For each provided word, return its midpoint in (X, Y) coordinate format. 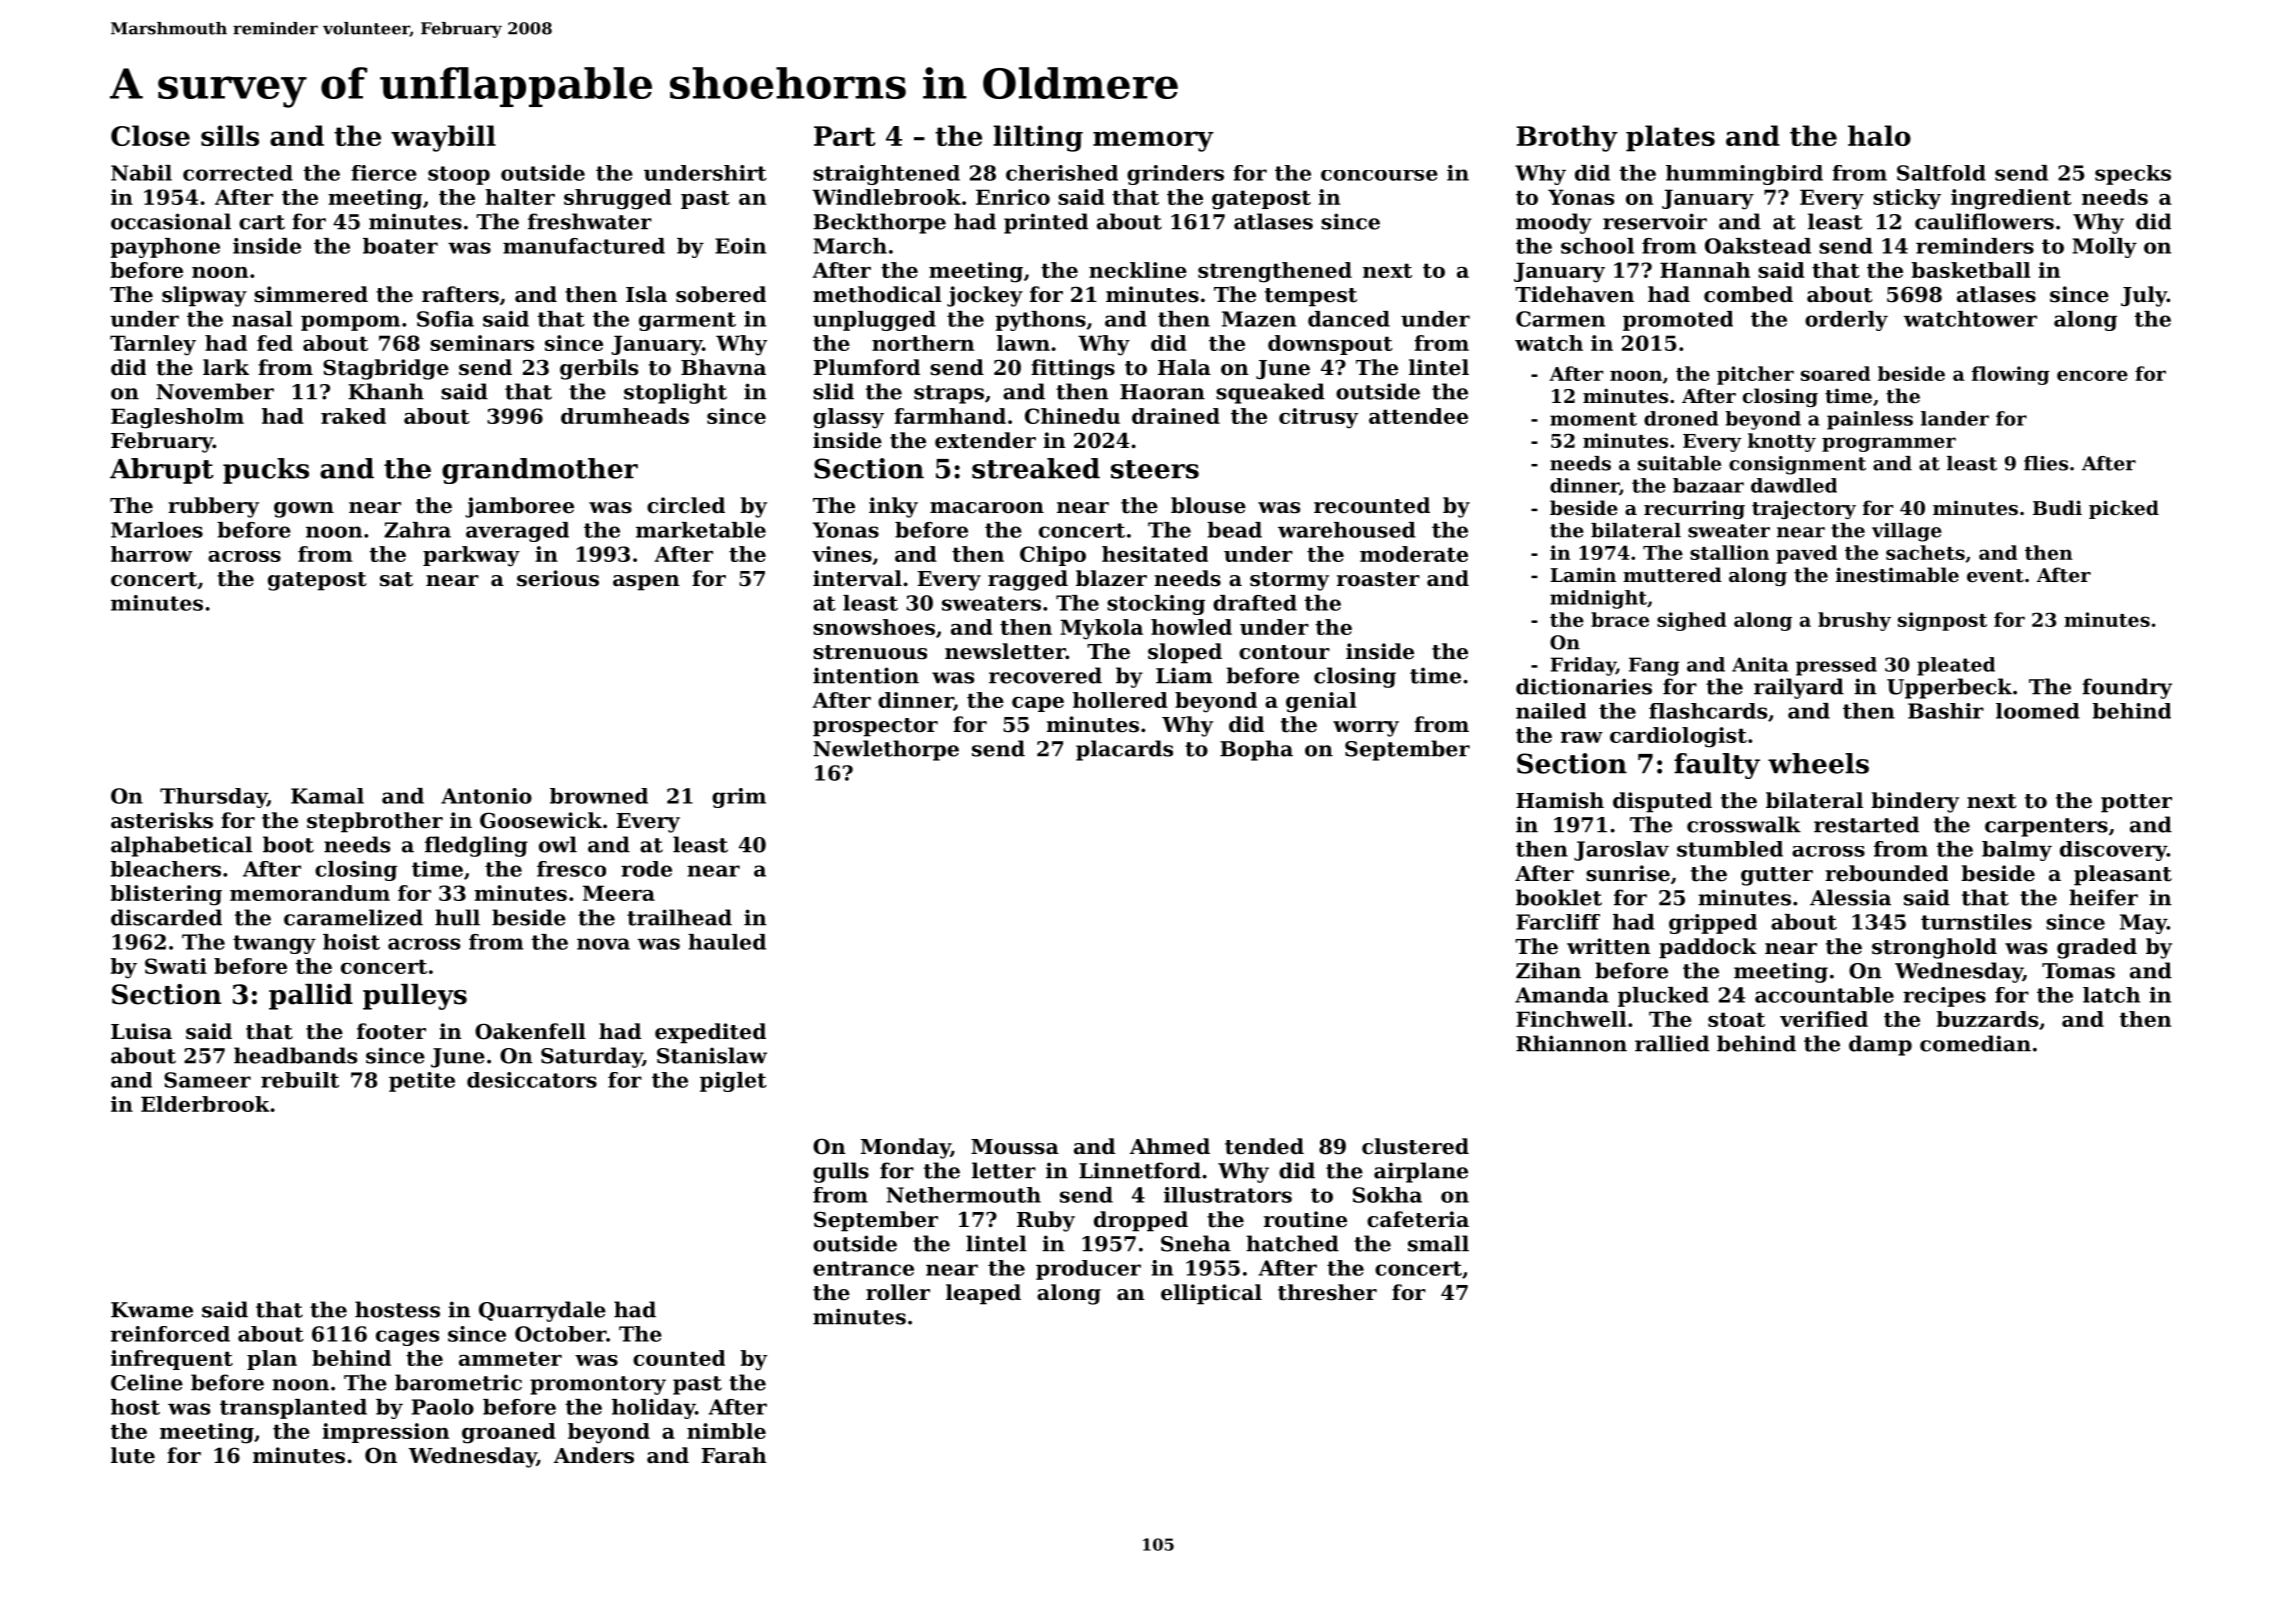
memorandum (310, 893)
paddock (1708, 948)
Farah (734, 1455)
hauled (727, 942)
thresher (1327, 1292)
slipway (204, 296)
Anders (594, 1455)
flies (2046, 463)
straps (949, 394)
